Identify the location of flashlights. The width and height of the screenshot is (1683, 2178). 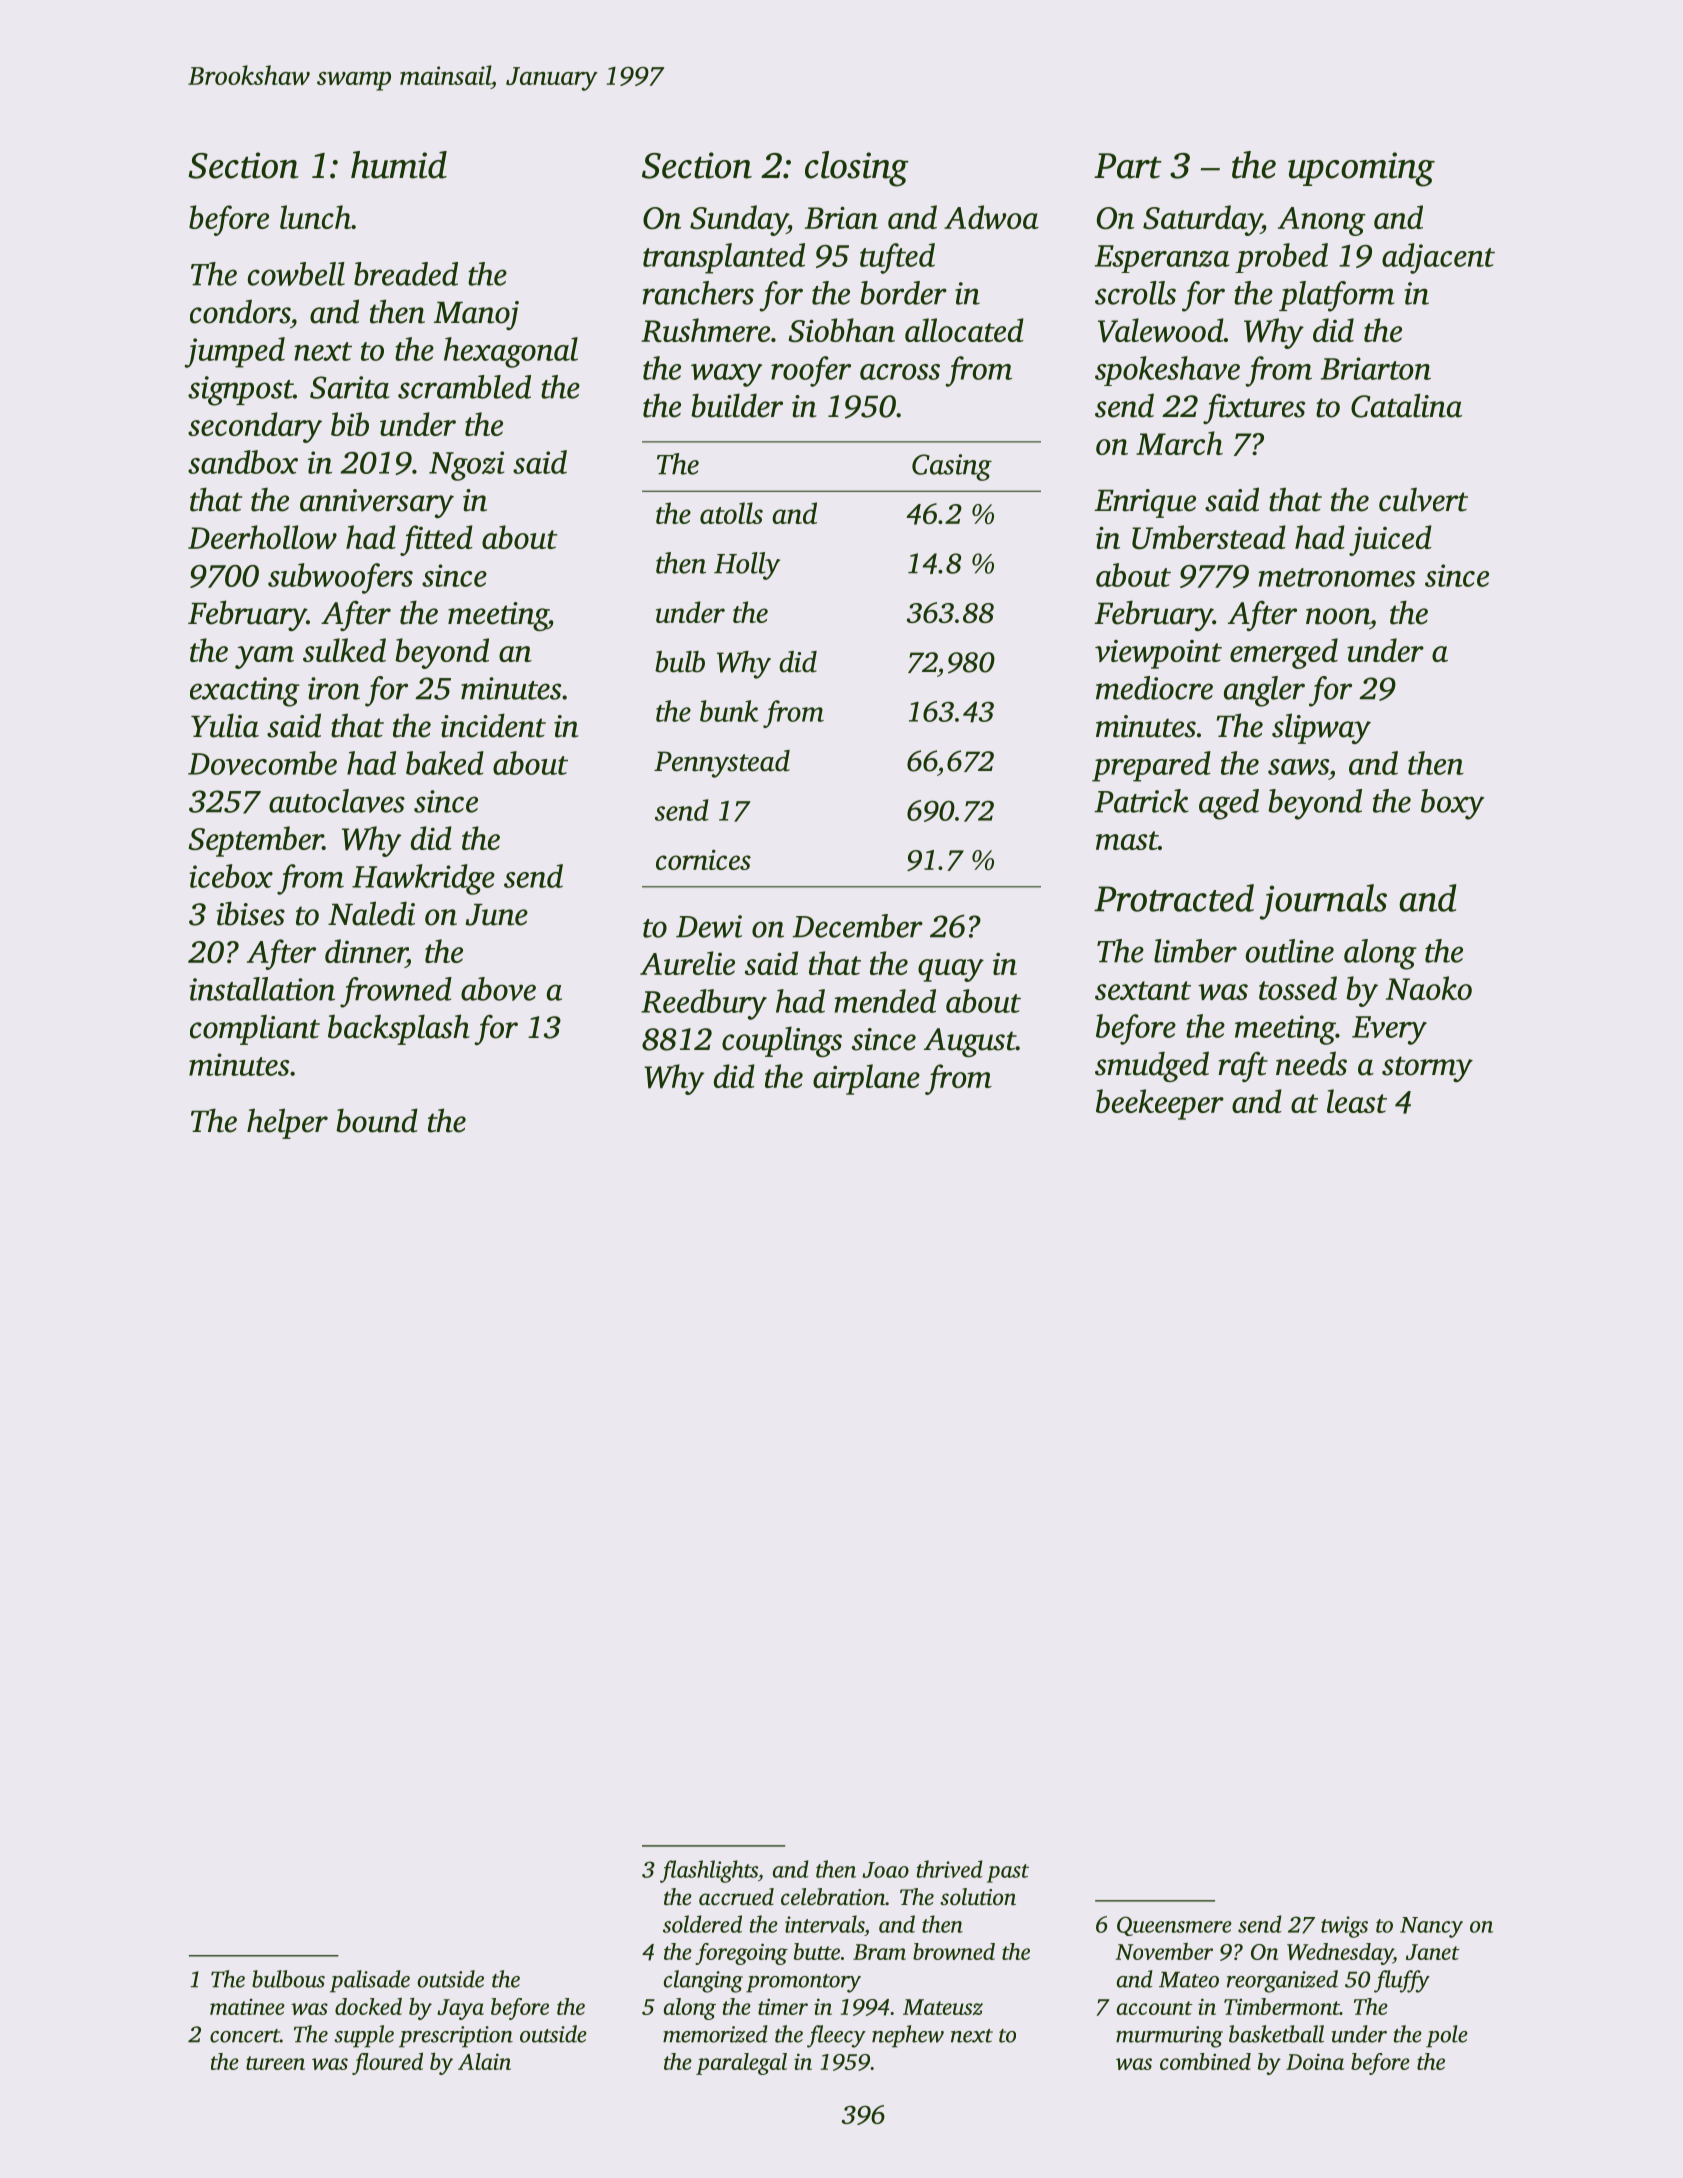
(709, 1871).
